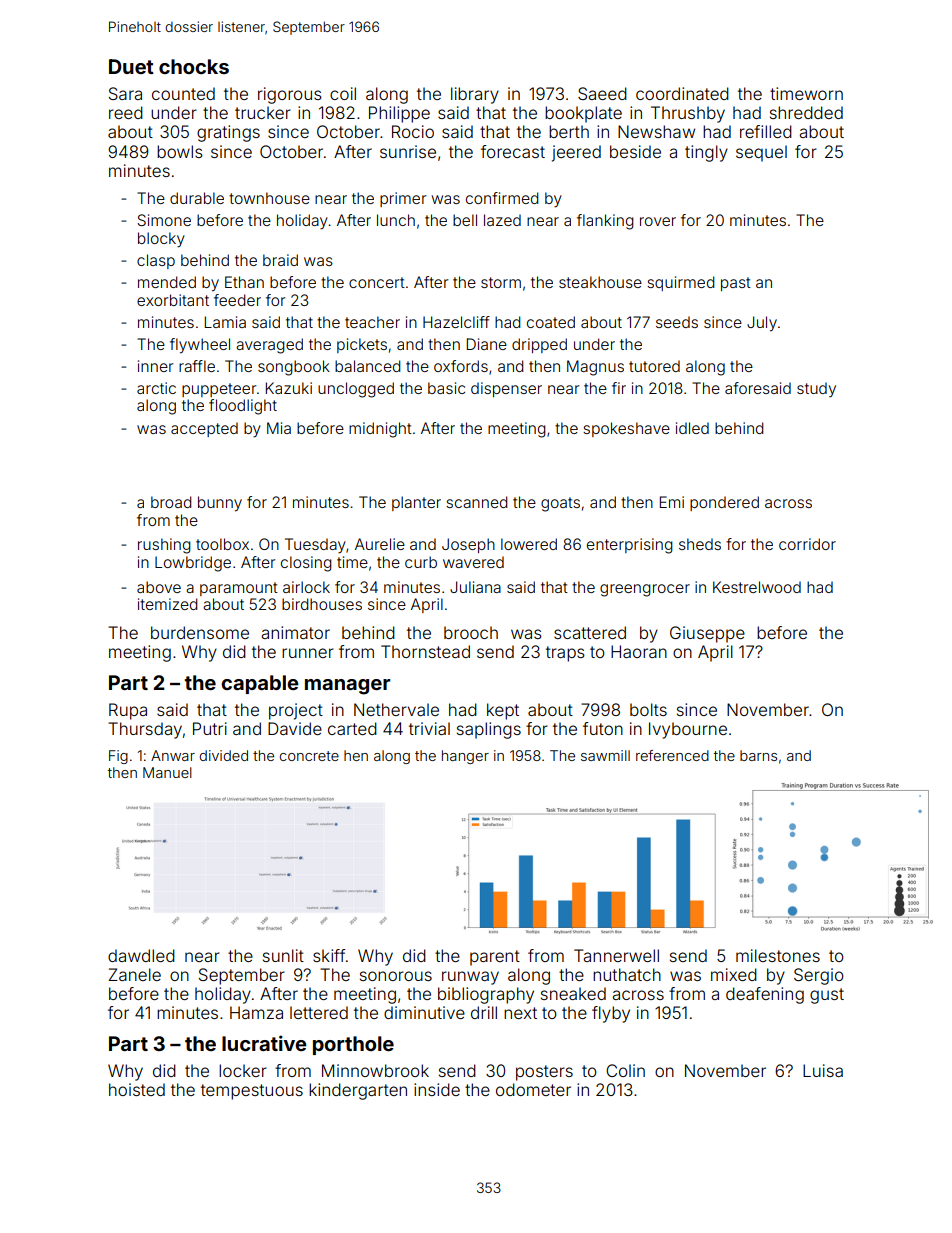 The width and height of the screenshot is (952, 1233). I want to click on coil, so click(343, 93).
